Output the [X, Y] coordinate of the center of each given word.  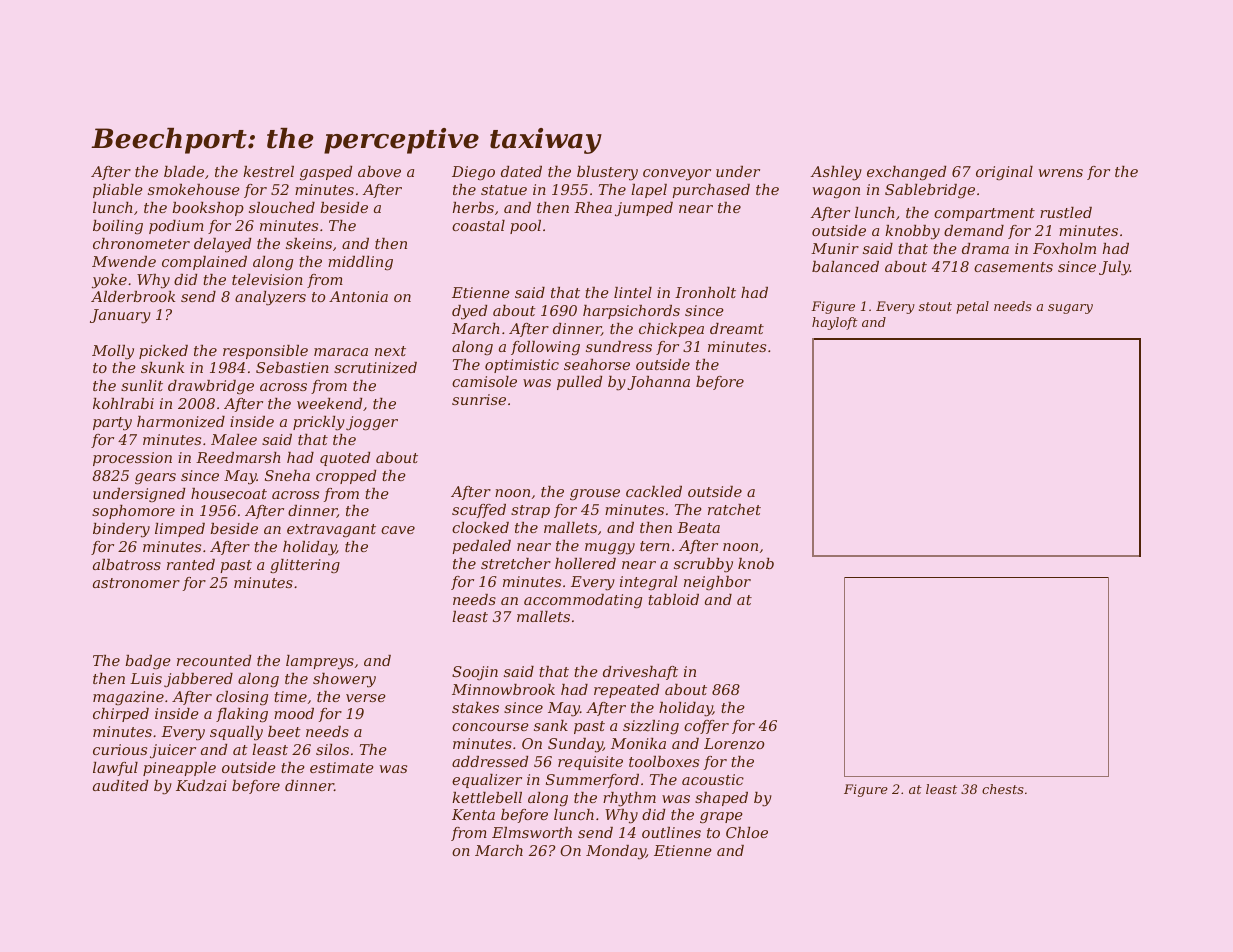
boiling [118, 227]
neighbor [717, 583]
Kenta [473, 814]
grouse [595, 495]
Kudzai [201, 786]
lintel [633, 292]
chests [1003, 789]
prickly [319, 423]
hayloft [835, 323]
